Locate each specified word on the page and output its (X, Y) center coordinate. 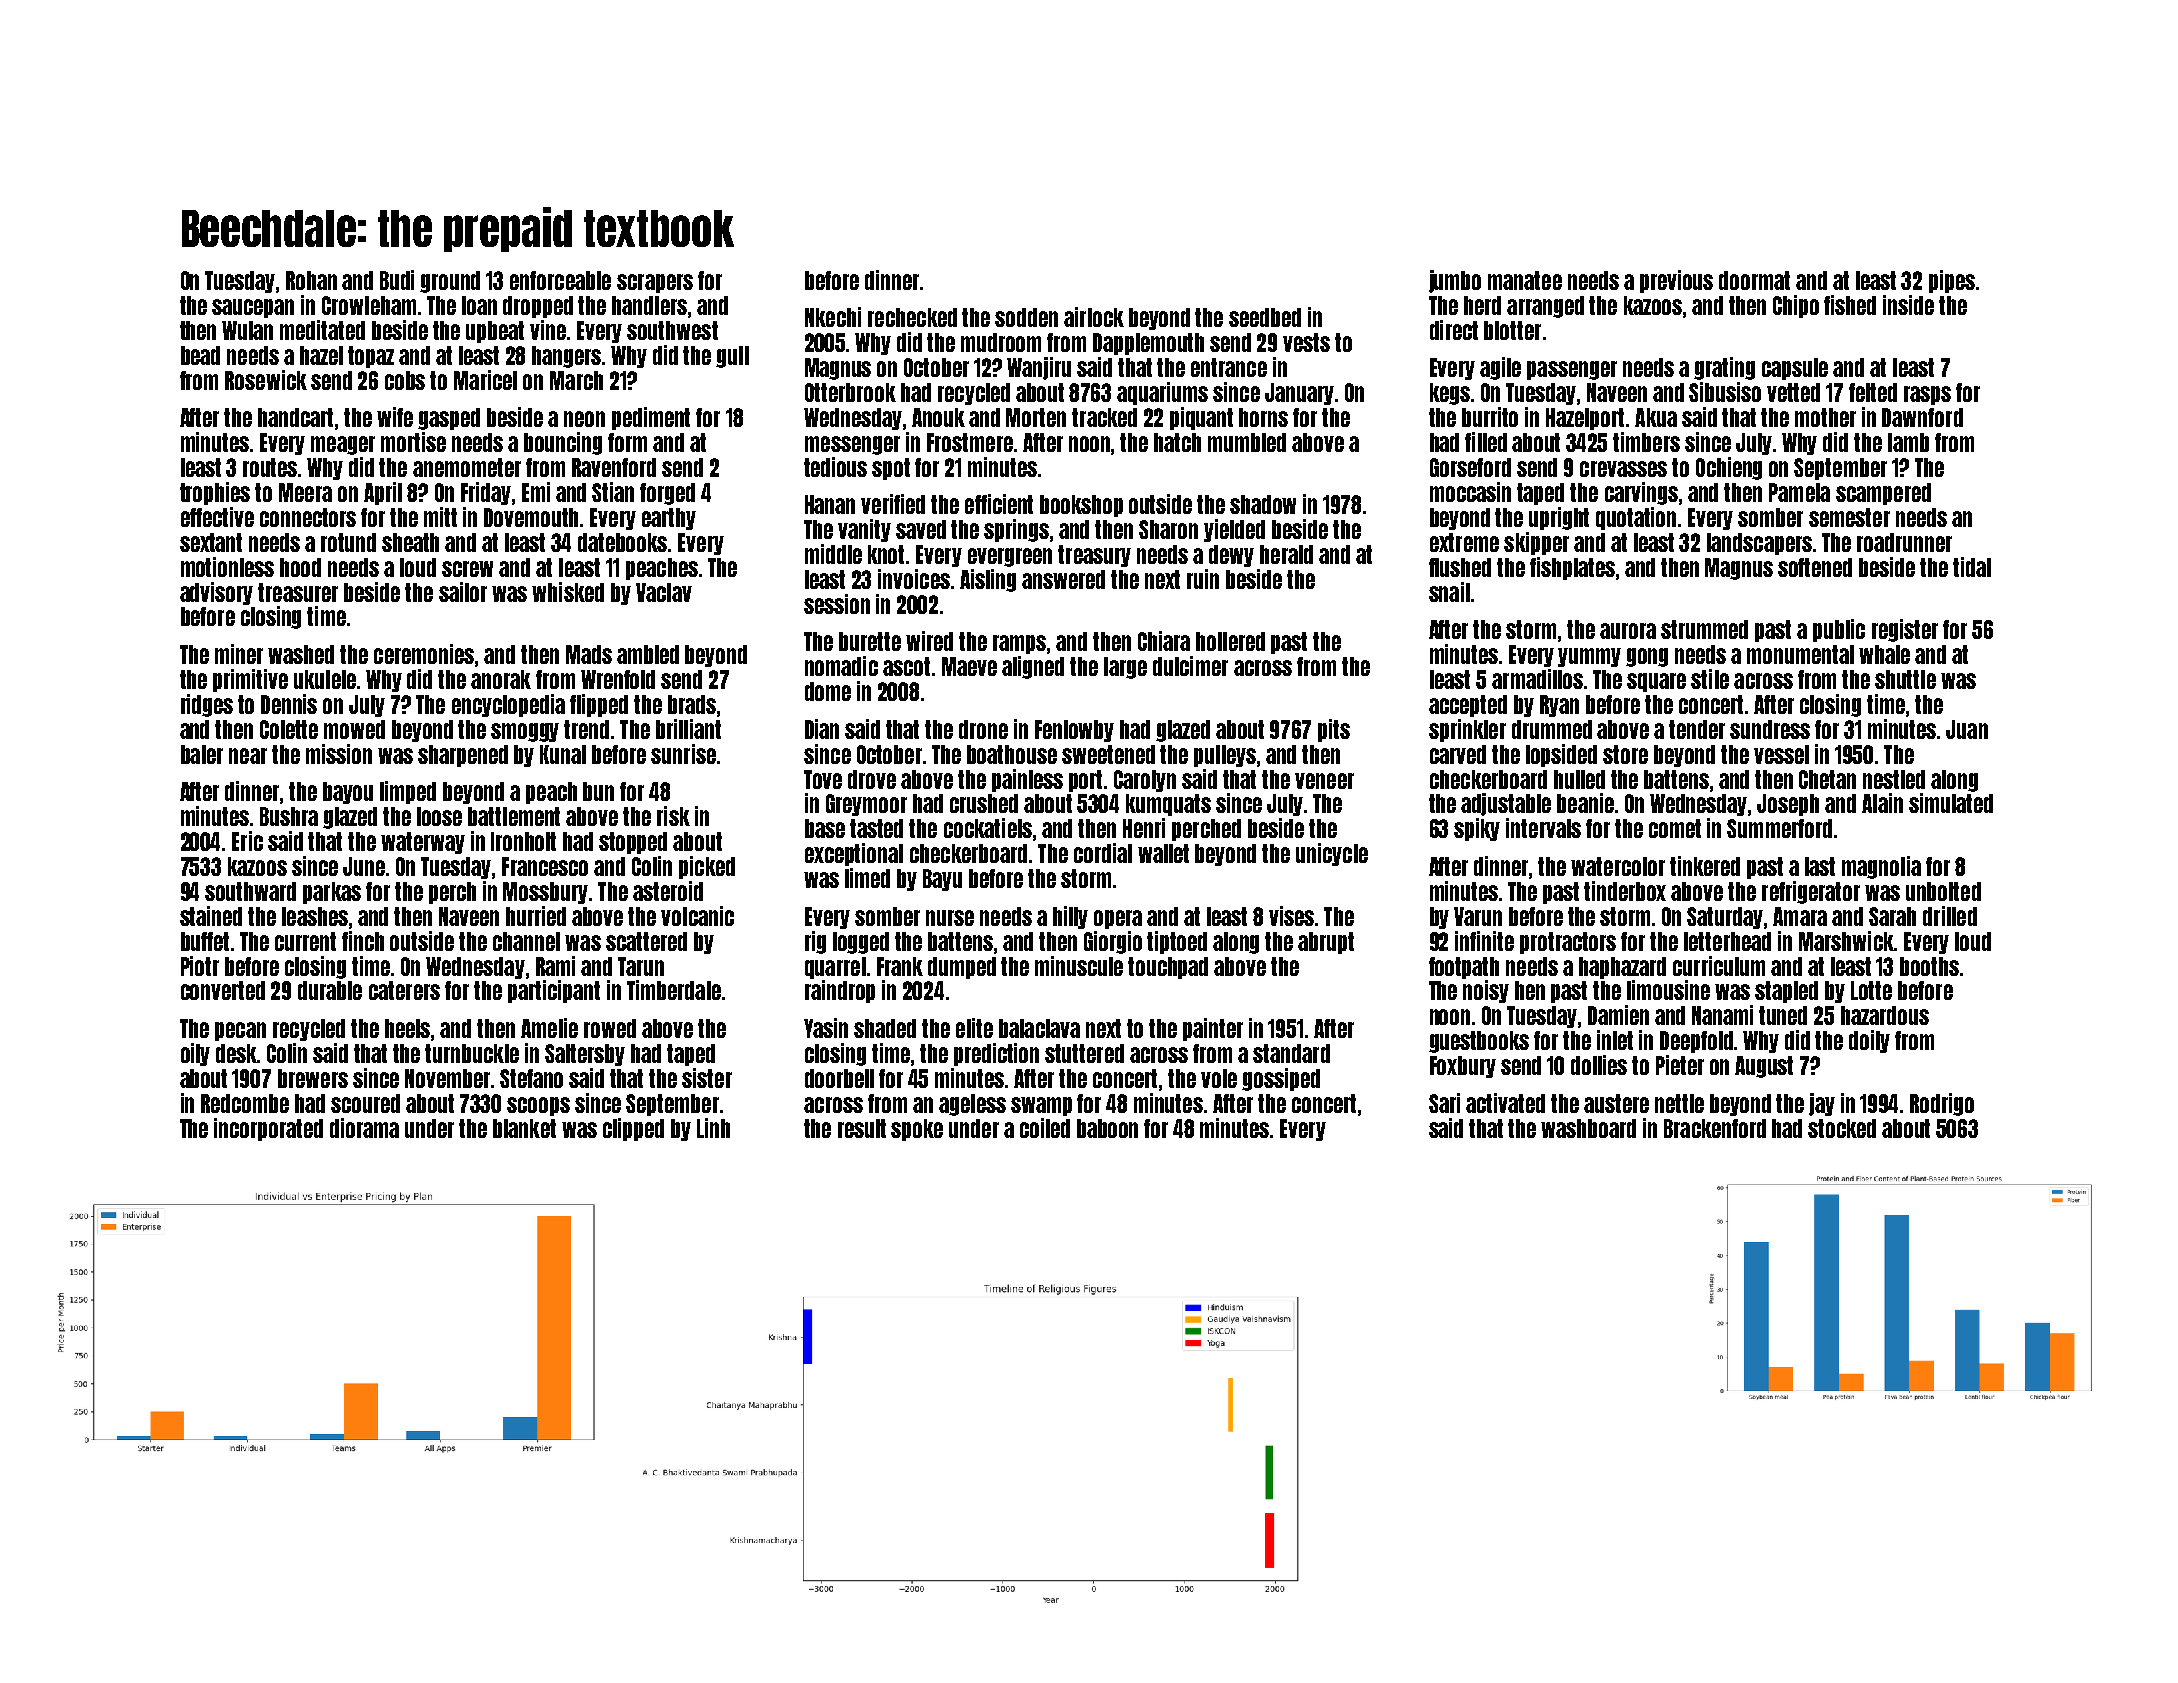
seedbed (1265, 317)
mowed (354, 729)
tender (1697, 729)
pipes (1952, 281)
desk (236, 1053)
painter (1213, 1029)
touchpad (1168, 968)
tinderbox (1625, 891)
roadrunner (1904, 542)
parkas (332, 893)
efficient (999, 504)
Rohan (311, 280)
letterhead (1727, 941)
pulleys (1225, 756)
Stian (613, 492)
